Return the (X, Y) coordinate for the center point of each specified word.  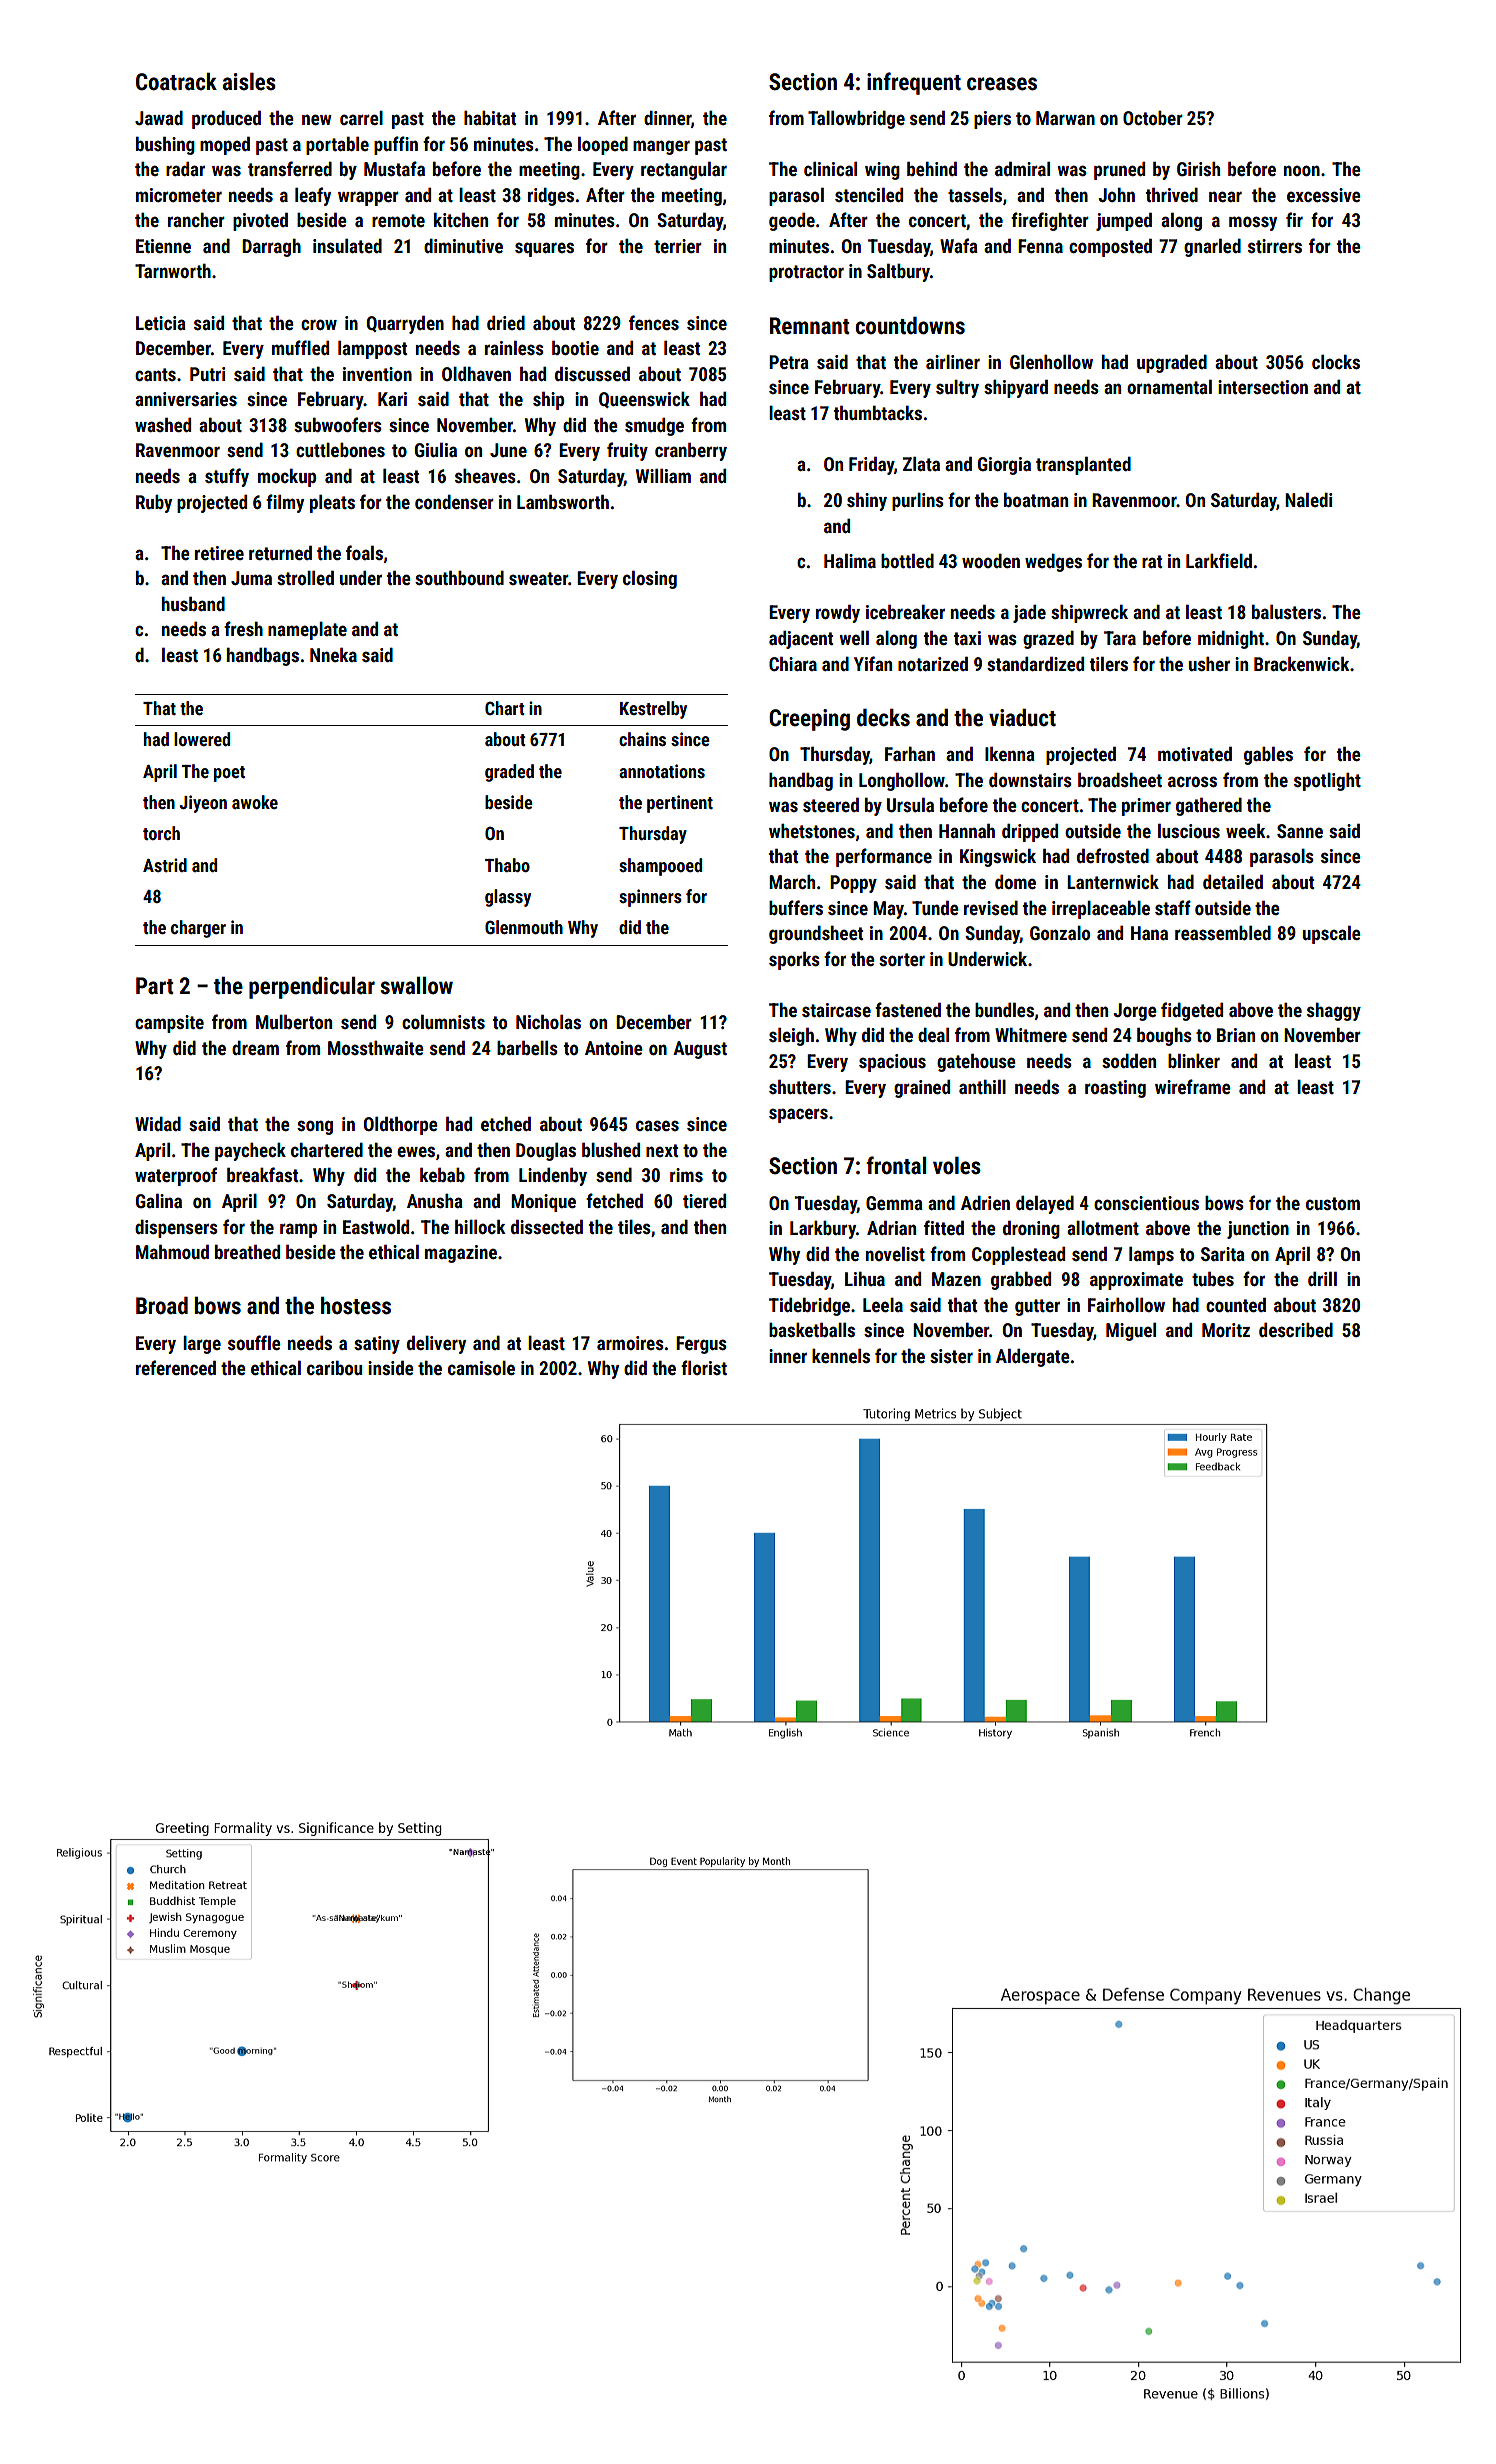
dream (255, 1048)
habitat (490, 118)
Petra (789, 362)
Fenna (1040, 246)
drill (1322, 1279)
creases (1002, 84)
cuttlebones (340, 450)
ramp (298, 1230)
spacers (798, 1115)
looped (603, 146)
